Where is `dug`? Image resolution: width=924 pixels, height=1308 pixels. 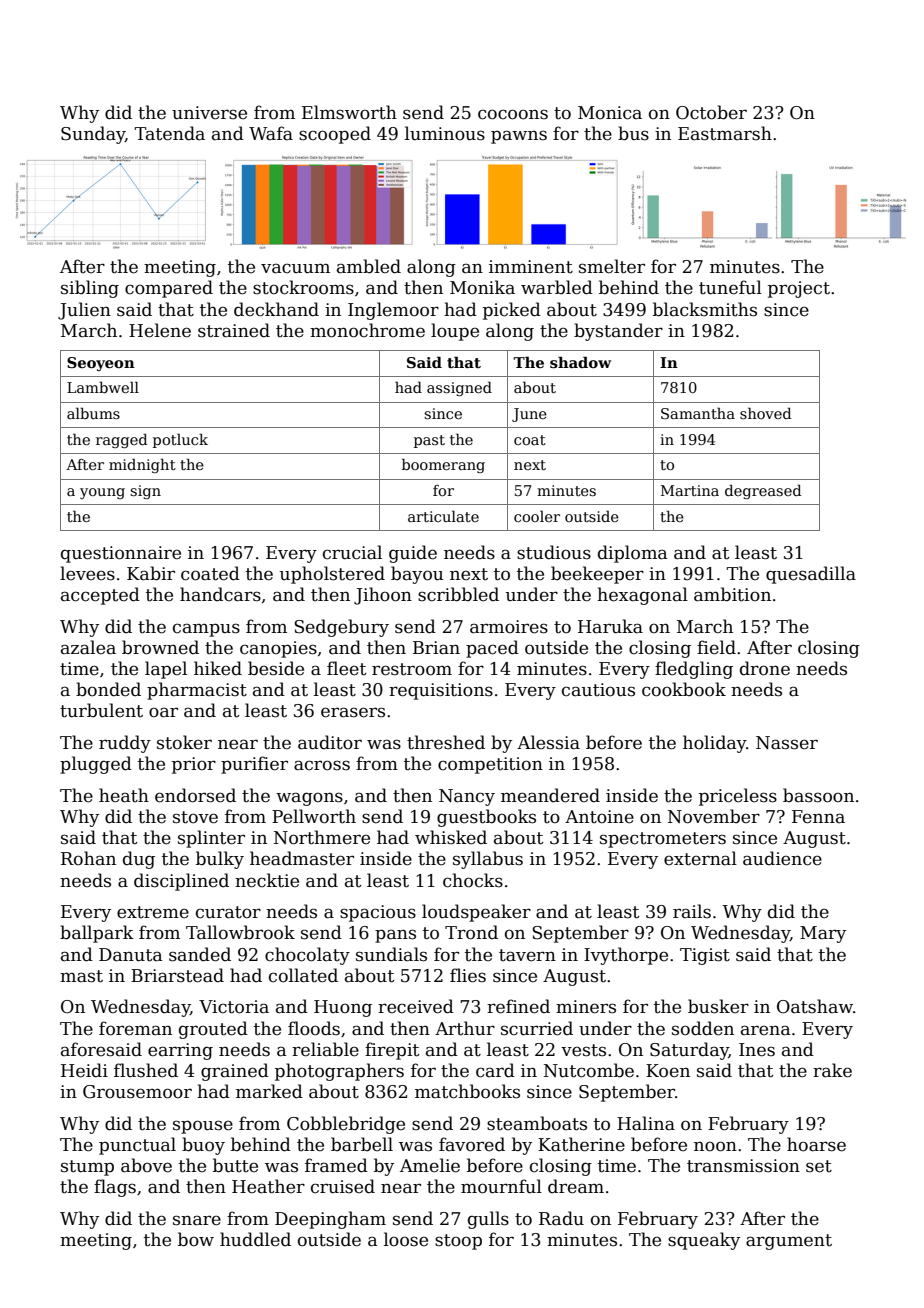 dug is located at coordinates (139, 860).
